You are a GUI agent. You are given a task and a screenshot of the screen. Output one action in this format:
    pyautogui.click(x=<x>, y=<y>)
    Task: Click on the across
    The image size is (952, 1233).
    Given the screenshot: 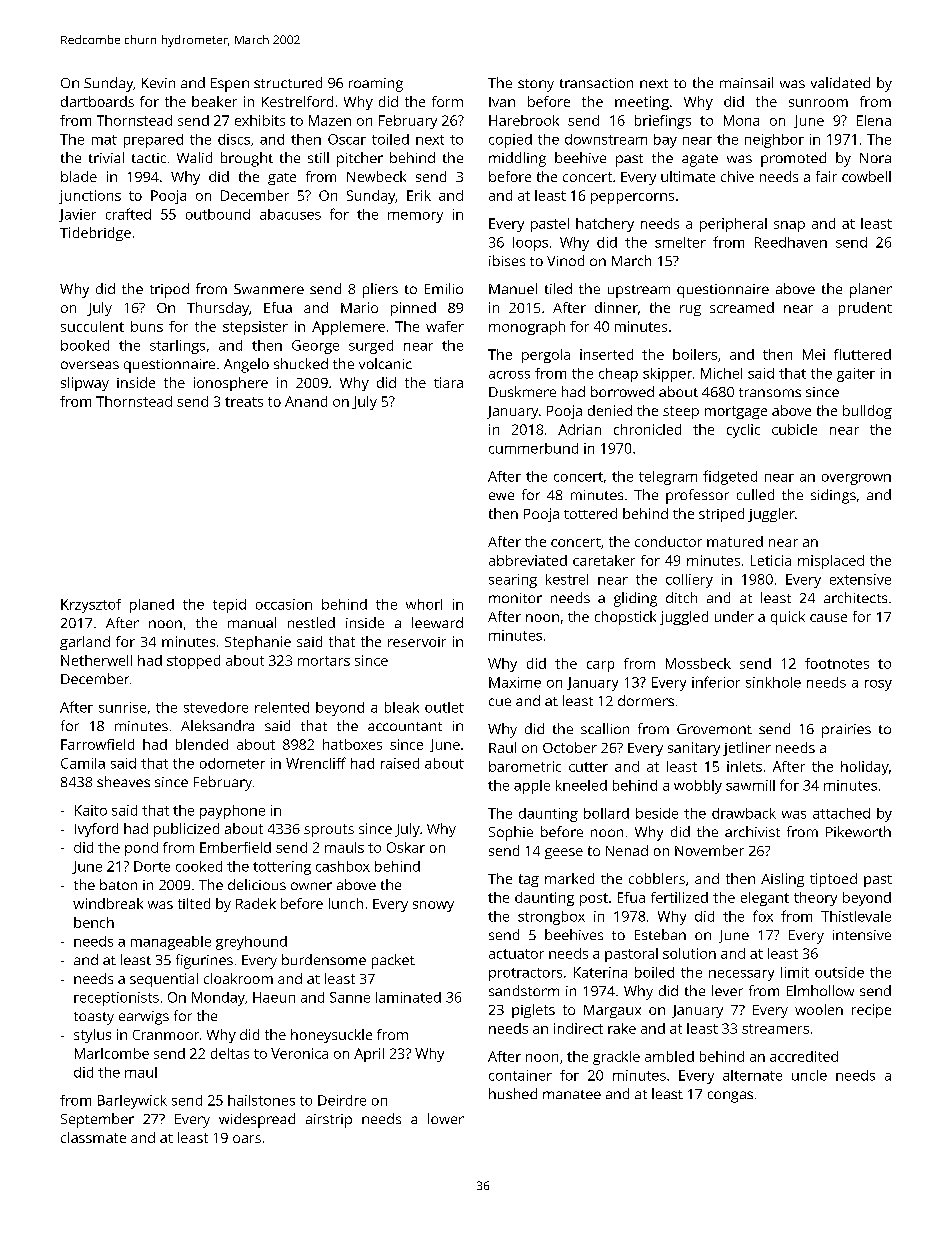 What is the action you would take?
    pyautogui.click(x=509, y=375)
